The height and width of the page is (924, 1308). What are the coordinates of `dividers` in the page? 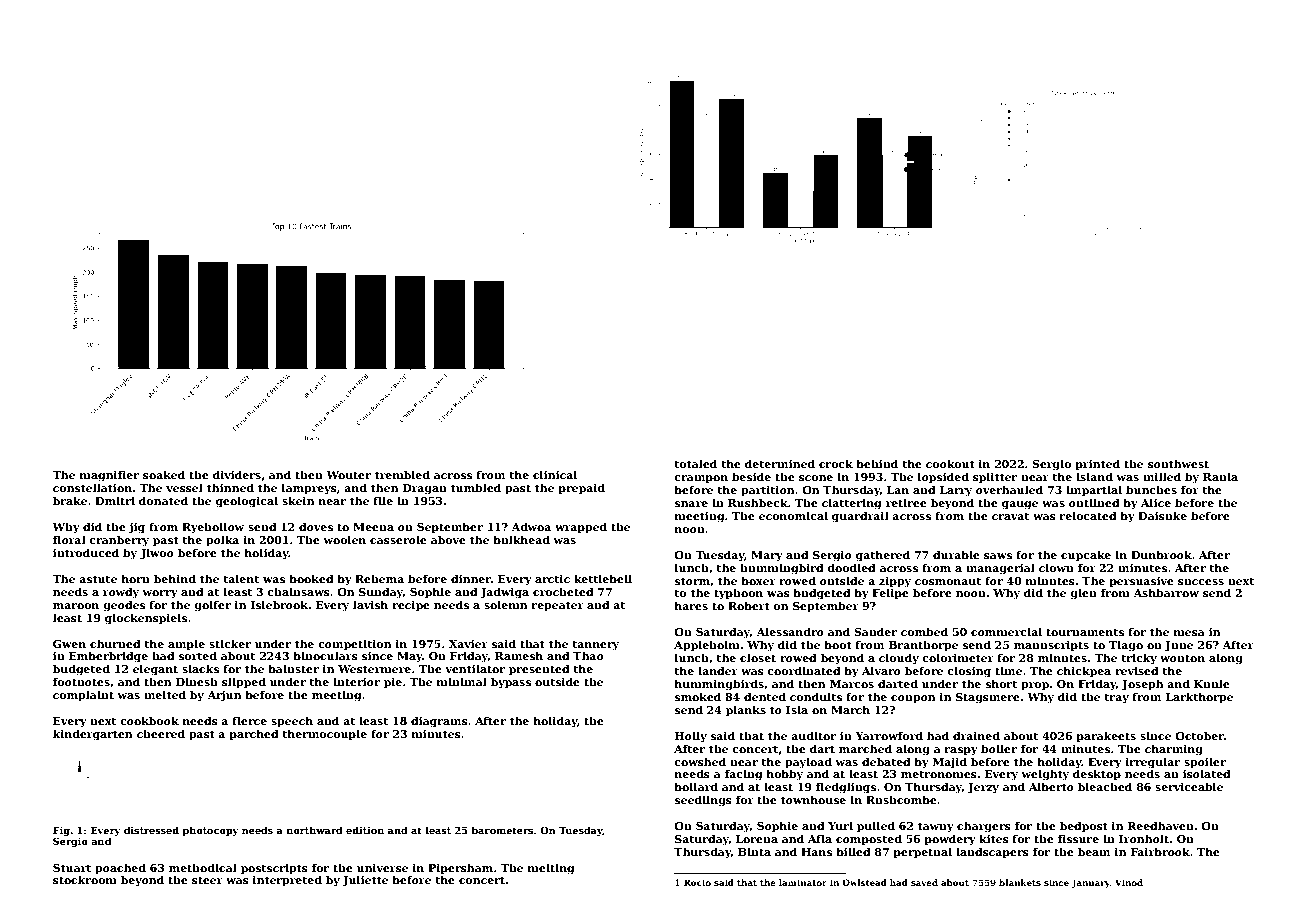 It's located at (237, 474).
